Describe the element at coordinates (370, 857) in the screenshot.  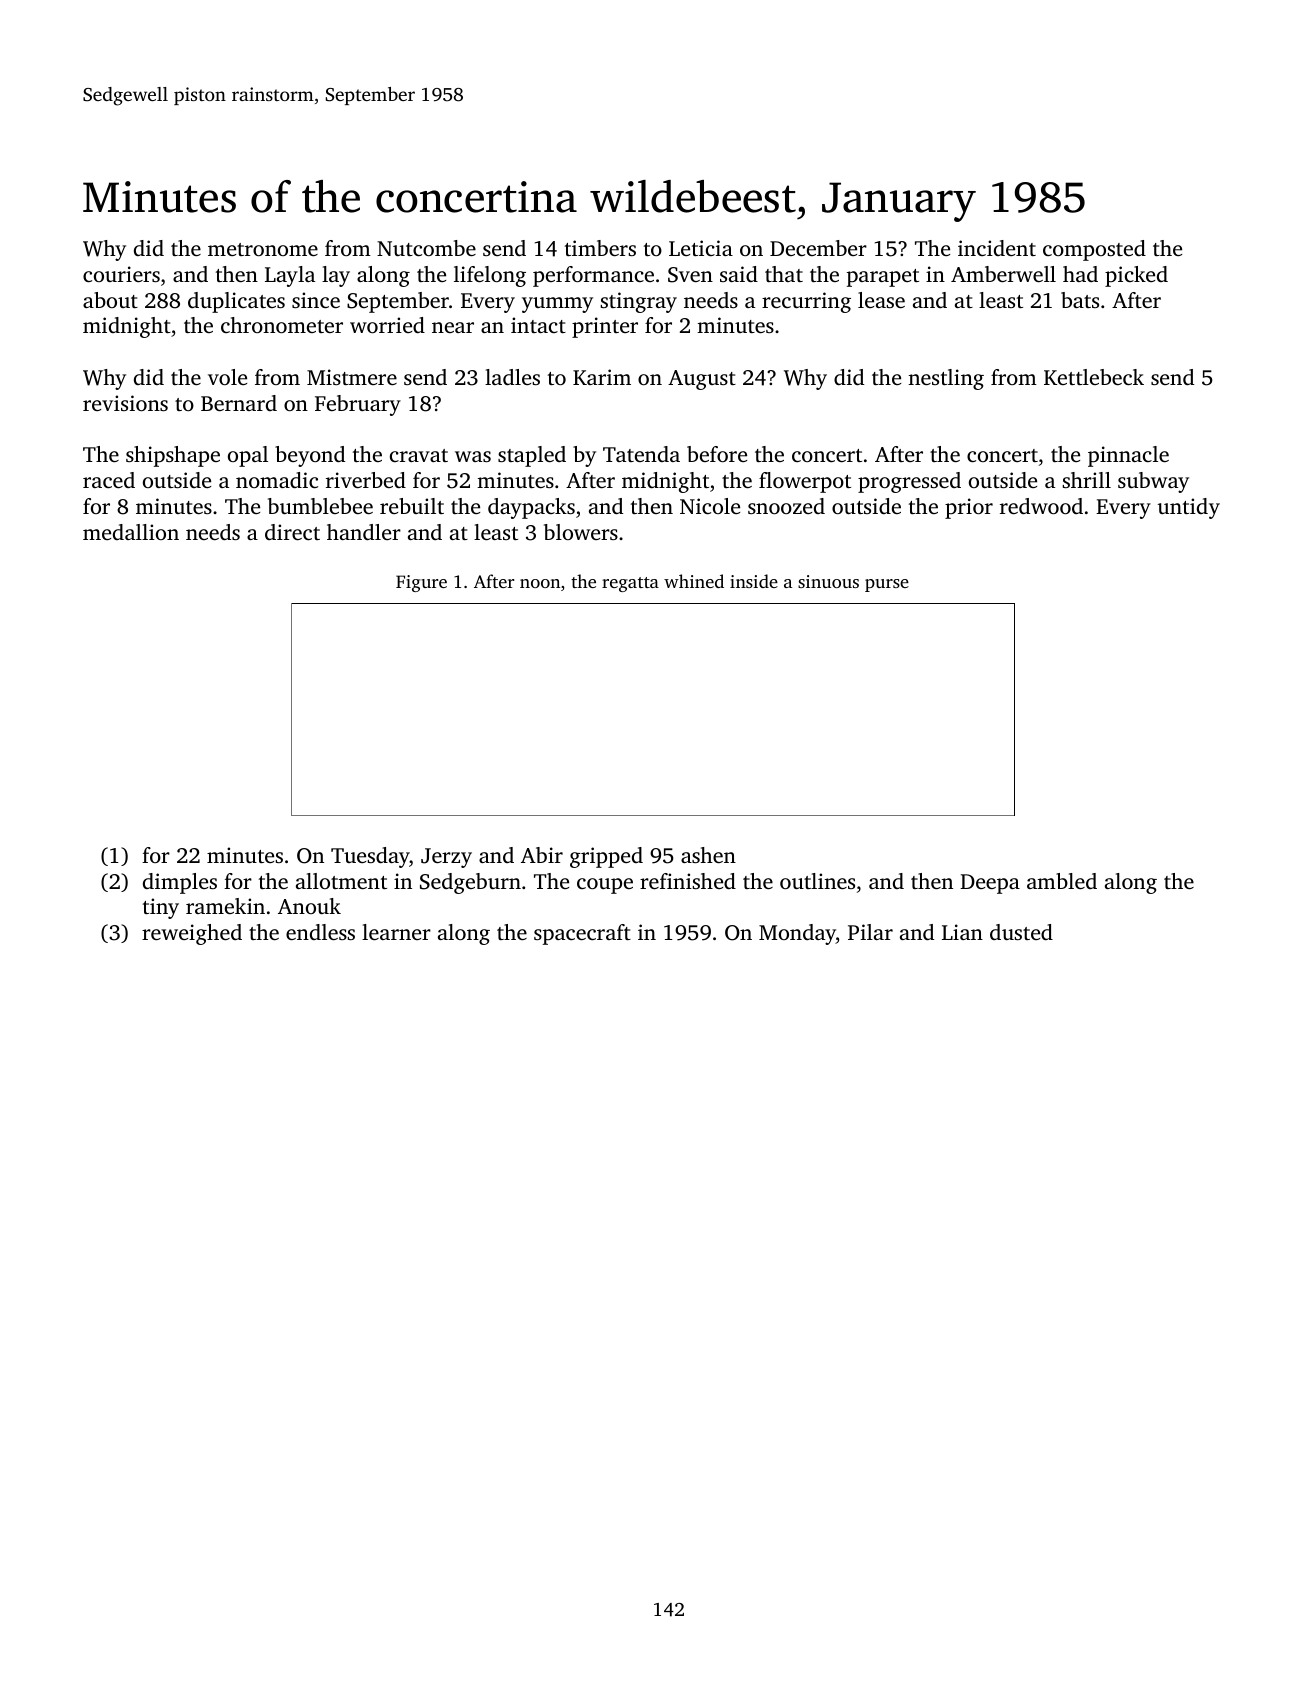
I see `Tuesday` at that location.
